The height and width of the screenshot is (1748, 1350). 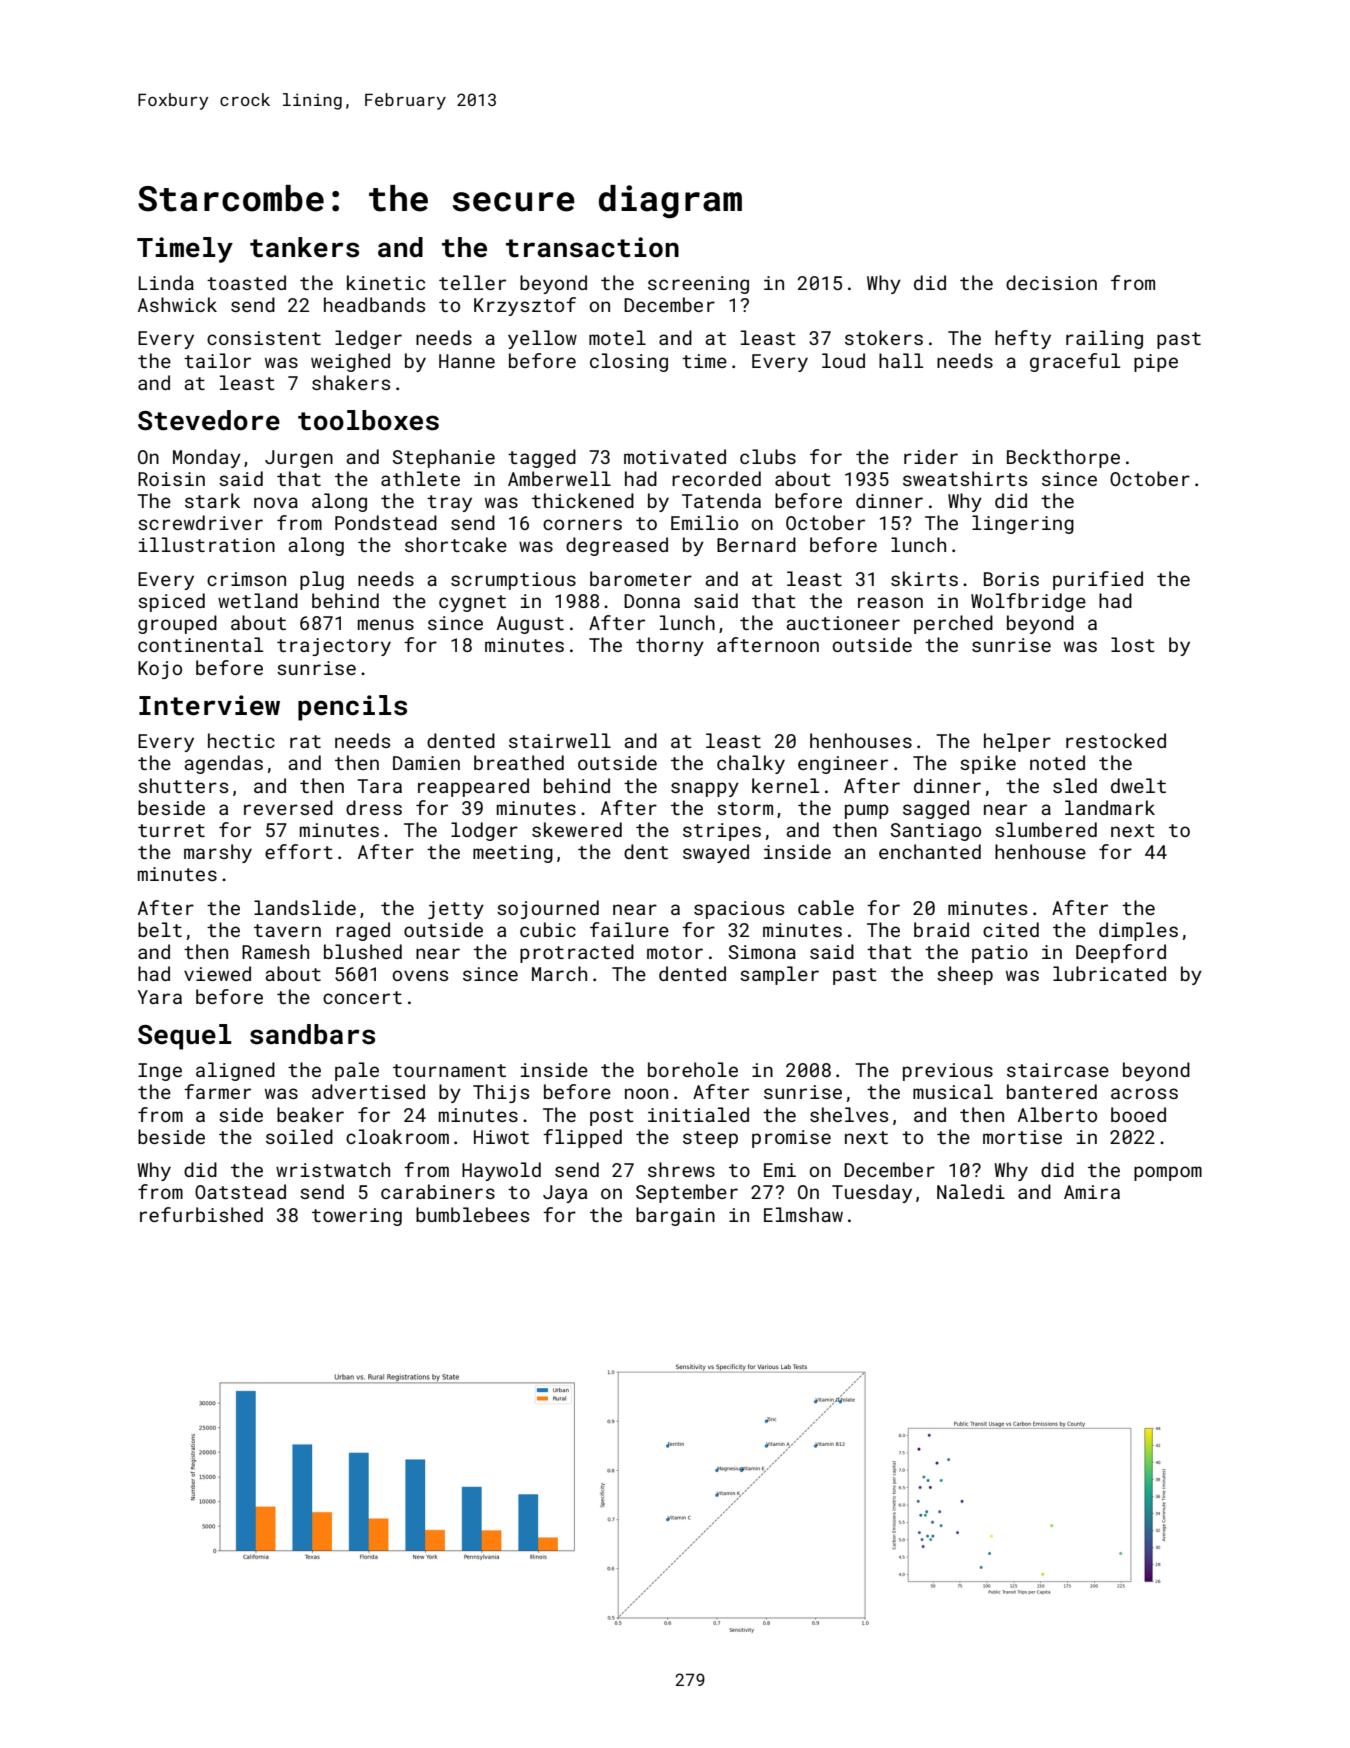 What do you see at coordinates (357, 1217) in the screenshot?
I see `towering` at bounding box center [357, 1217].
